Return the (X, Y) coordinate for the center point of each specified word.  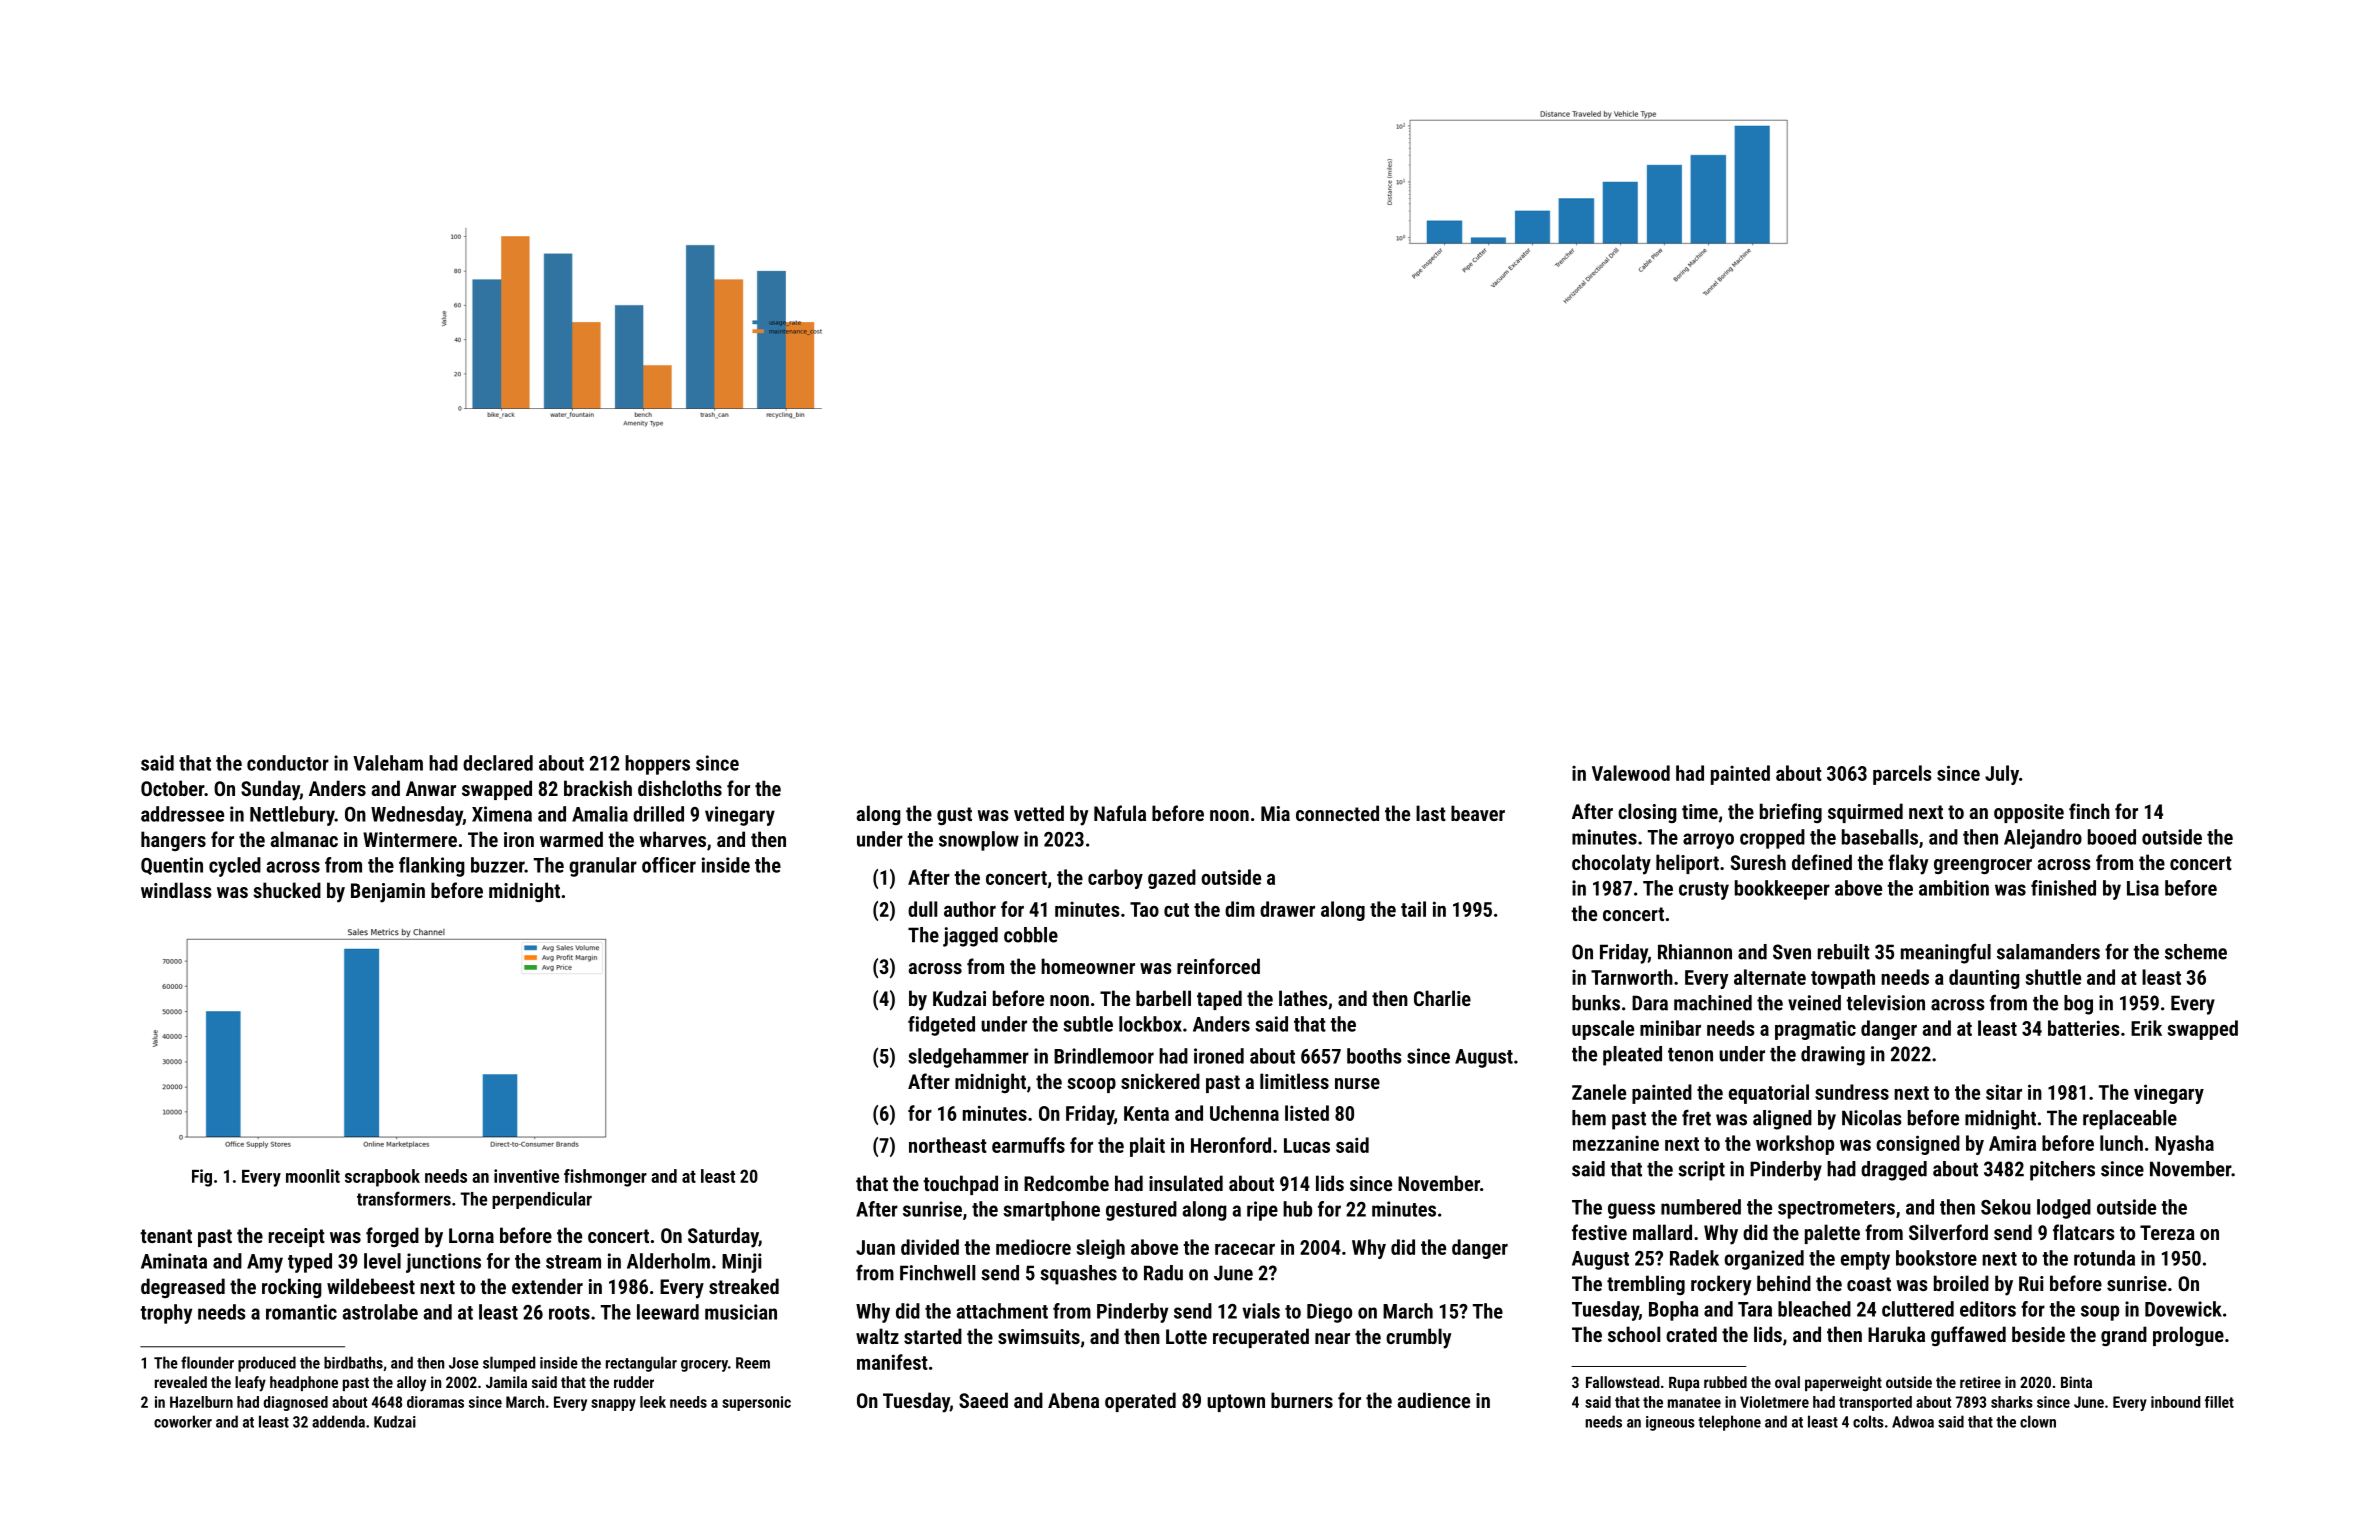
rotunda (2104, 1258)
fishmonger (605, 1178)
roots (569, 1313)
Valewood (1631, 773)
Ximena (502, 814)
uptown (1236, 1403)
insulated (1186, 1183)
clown (2038, 1421)
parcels (1902, 775)
